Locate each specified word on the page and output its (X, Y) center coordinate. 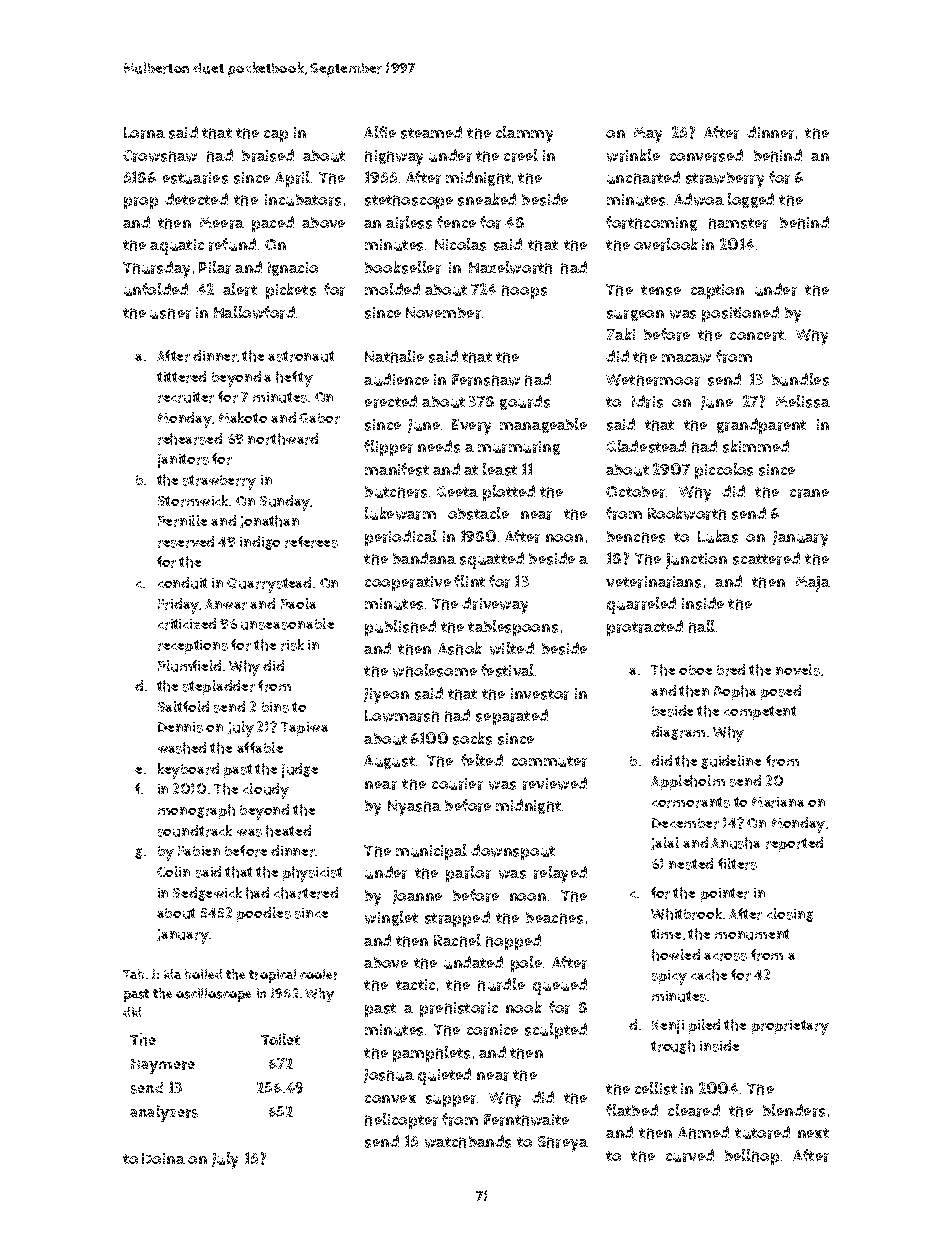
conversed (706, 155)
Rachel (457, 940)
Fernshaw (486, 380)
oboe (695, 670)
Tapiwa (304, 729)
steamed (431, 132)
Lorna (144, 133)
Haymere (163, 1066)
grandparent (761, 426)
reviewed (555, 783)
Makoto (243, 417)
